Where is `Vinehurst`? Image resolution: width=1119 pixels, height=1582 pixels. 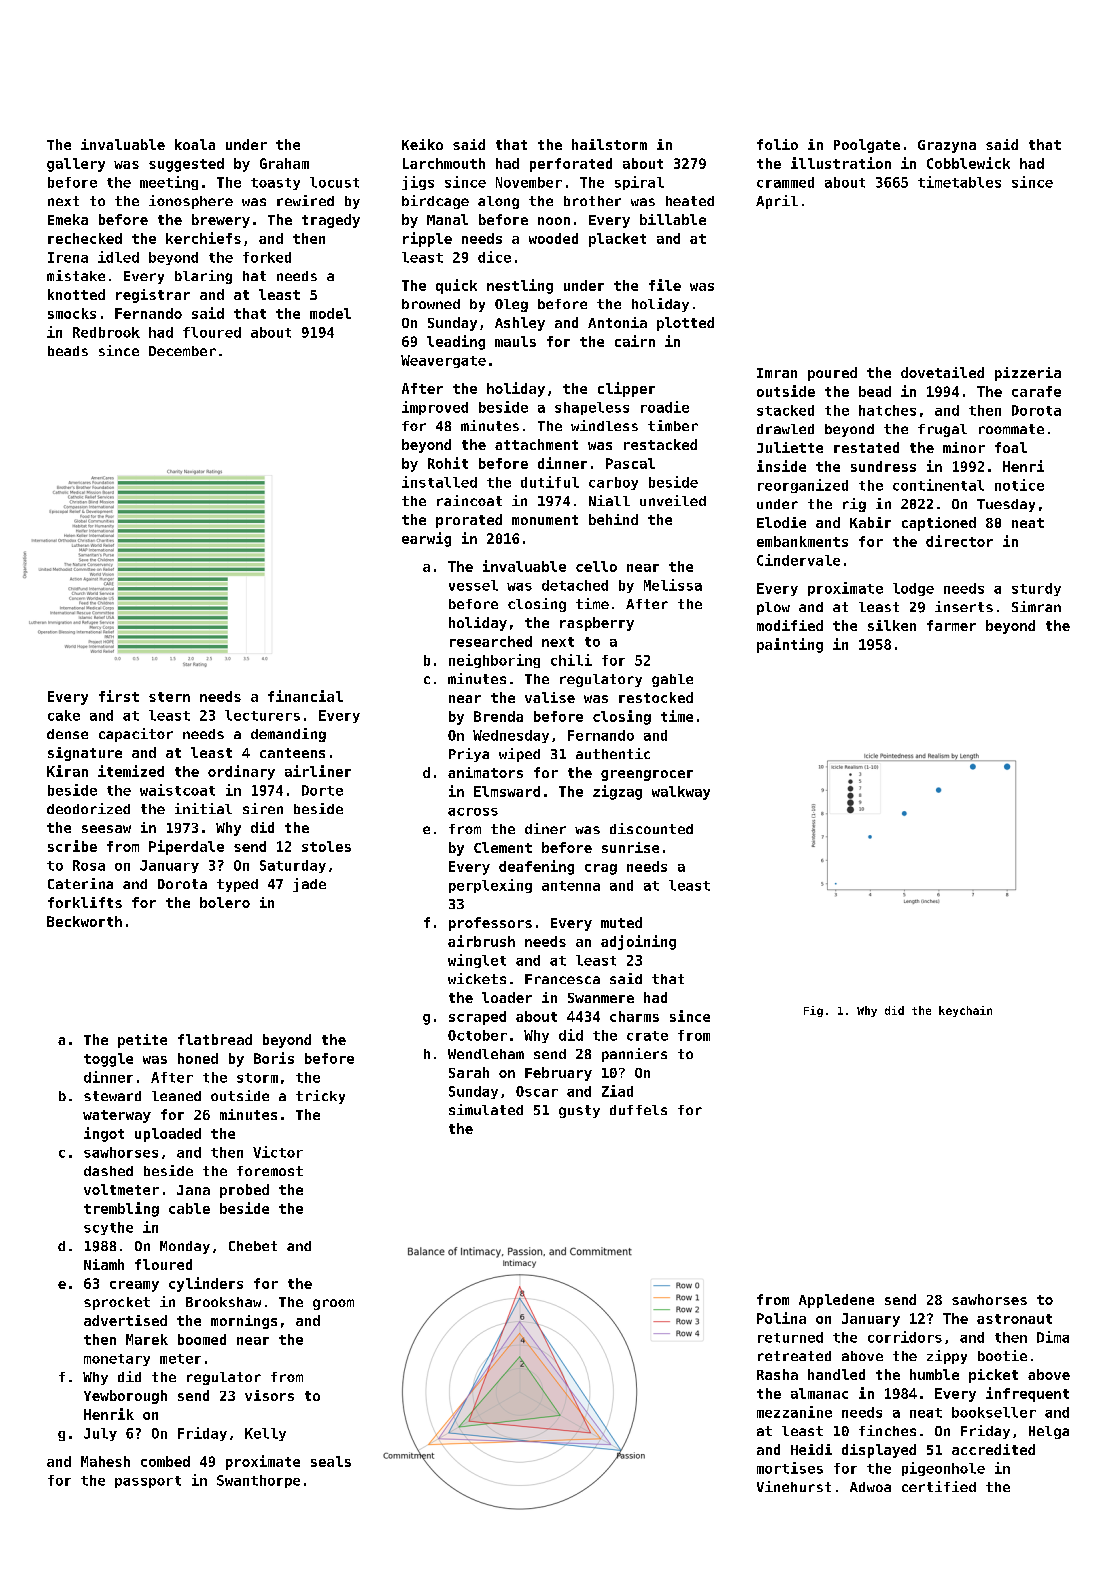
Vinehurst is located at coordinates (794, 1486).
